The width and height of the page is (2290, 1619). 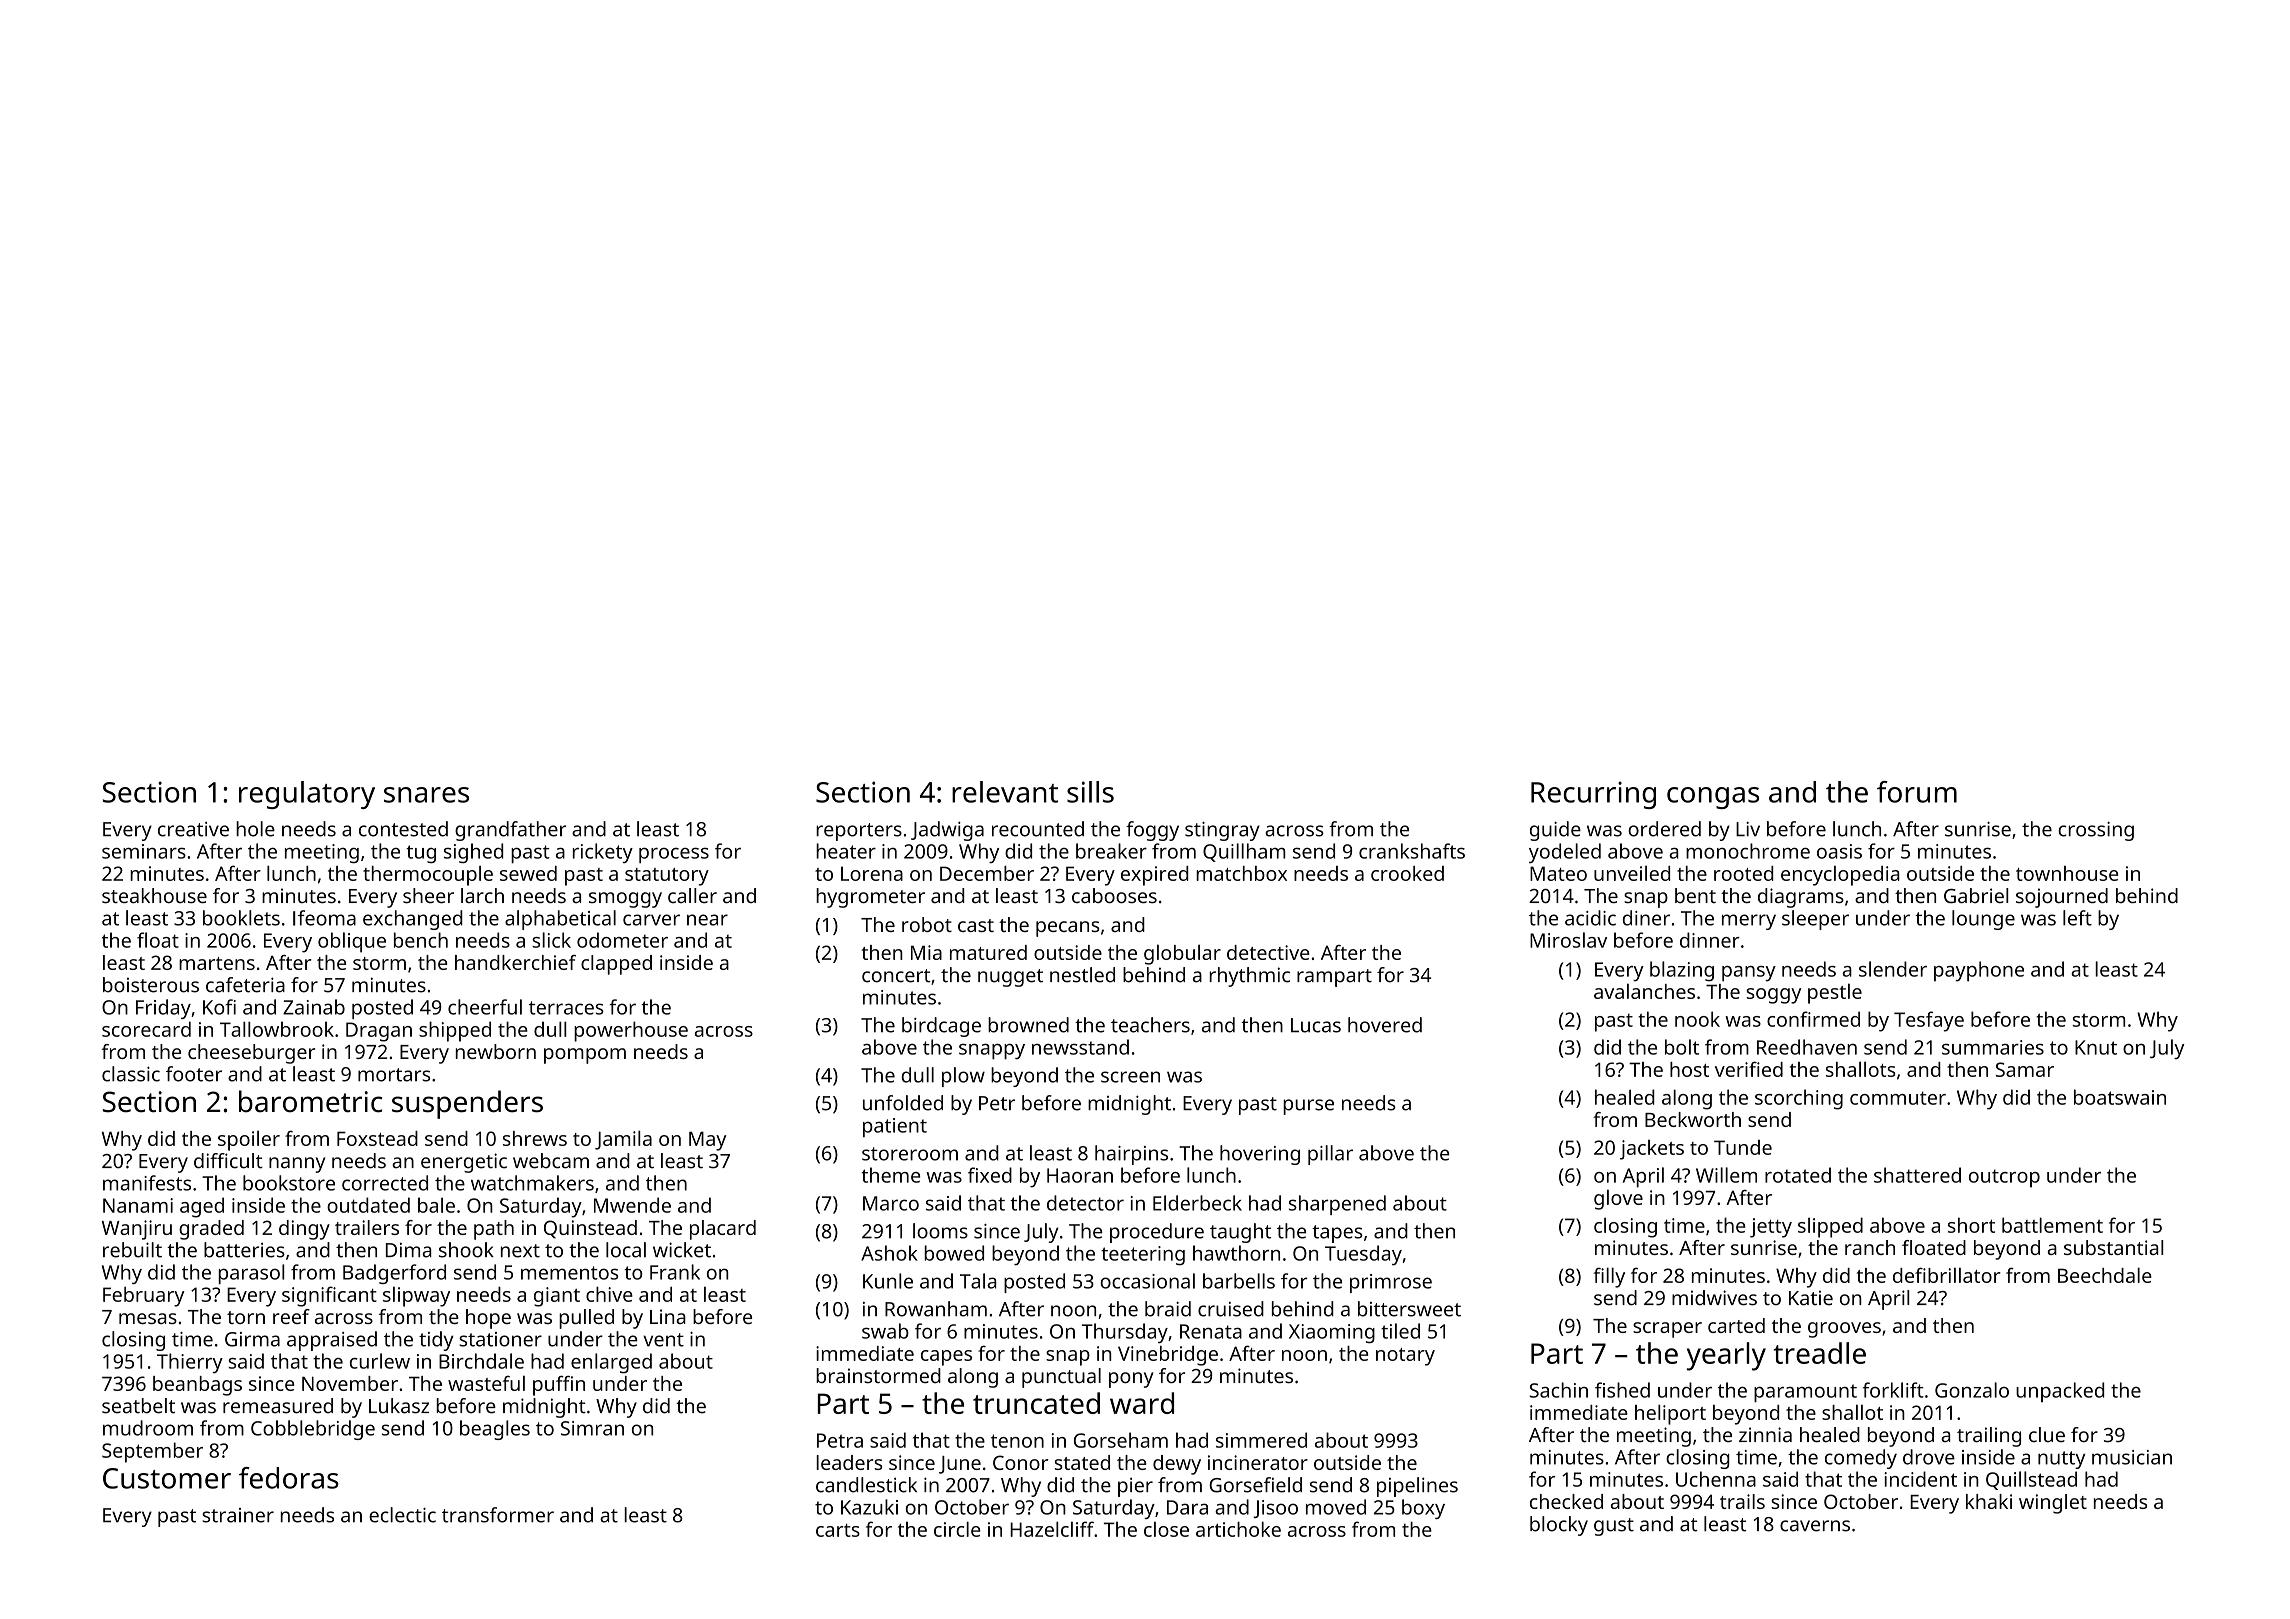 What do you see at coordinates (307, 795) in the page?
I see `regulatory` at bounding box center [307, 795].
